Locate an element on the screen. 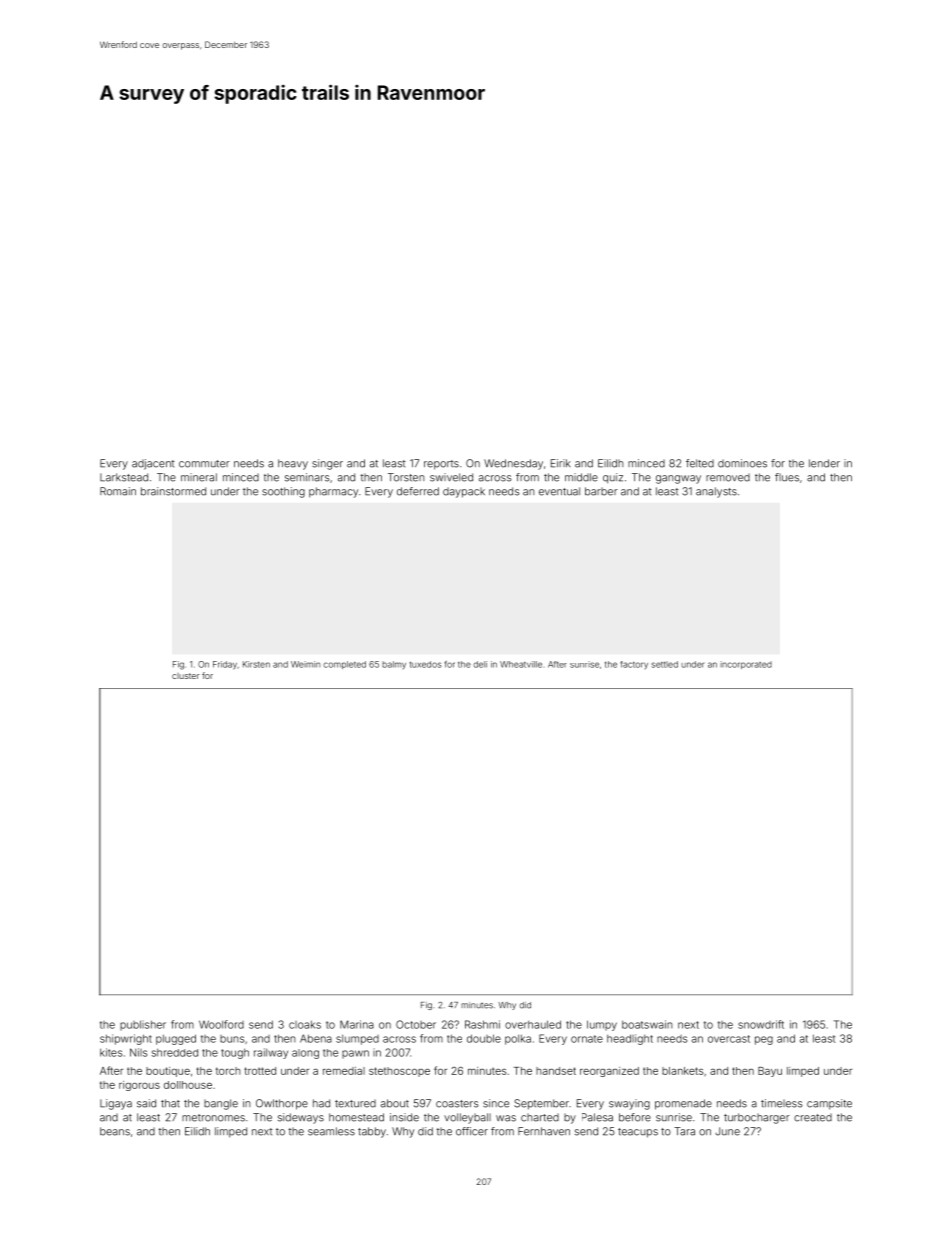  Friday is located at coordinates (225, 665).
